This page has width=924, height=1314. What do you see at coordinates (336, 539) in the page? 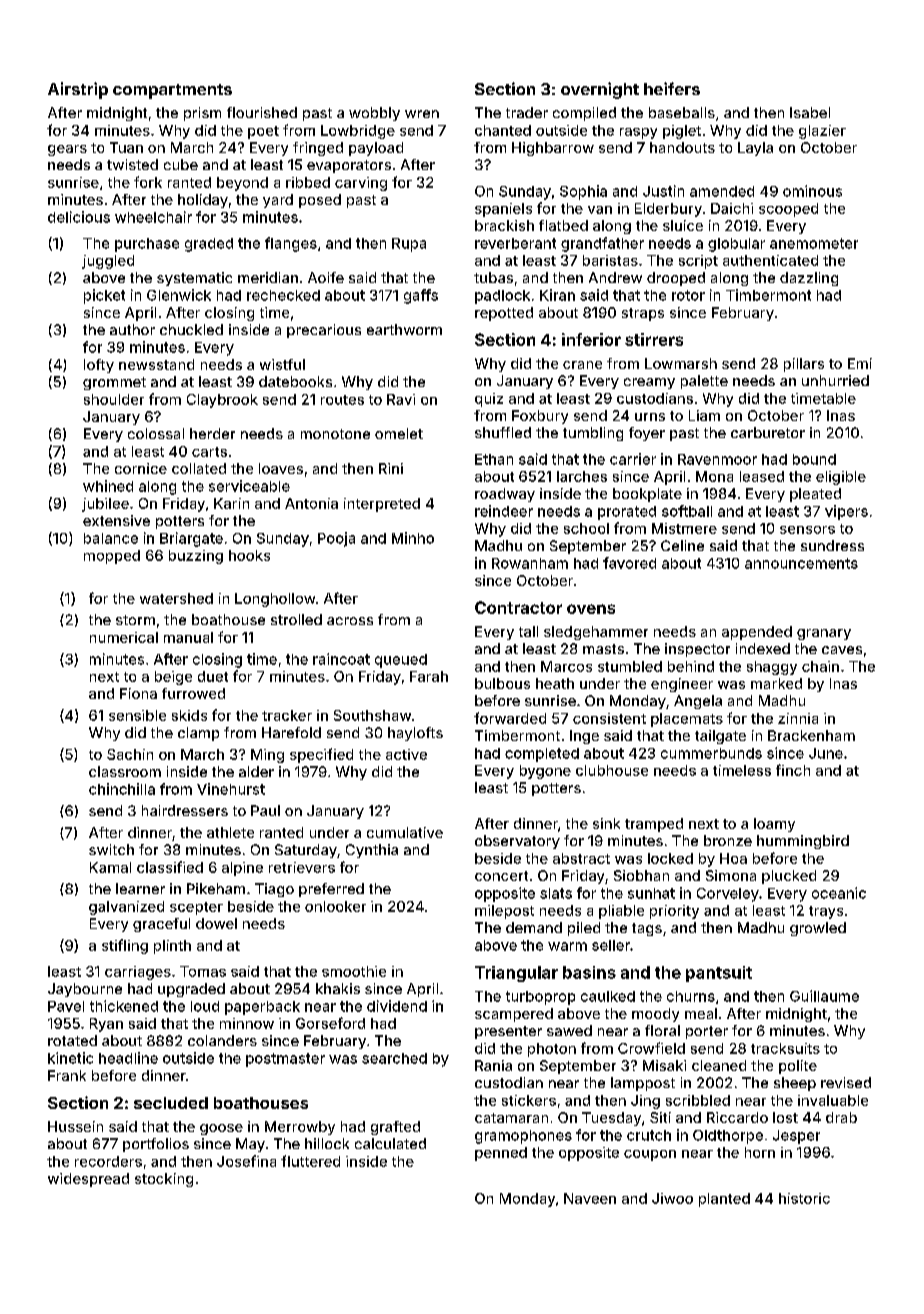
I see `Pooja` at bounding box center [336, 539].
